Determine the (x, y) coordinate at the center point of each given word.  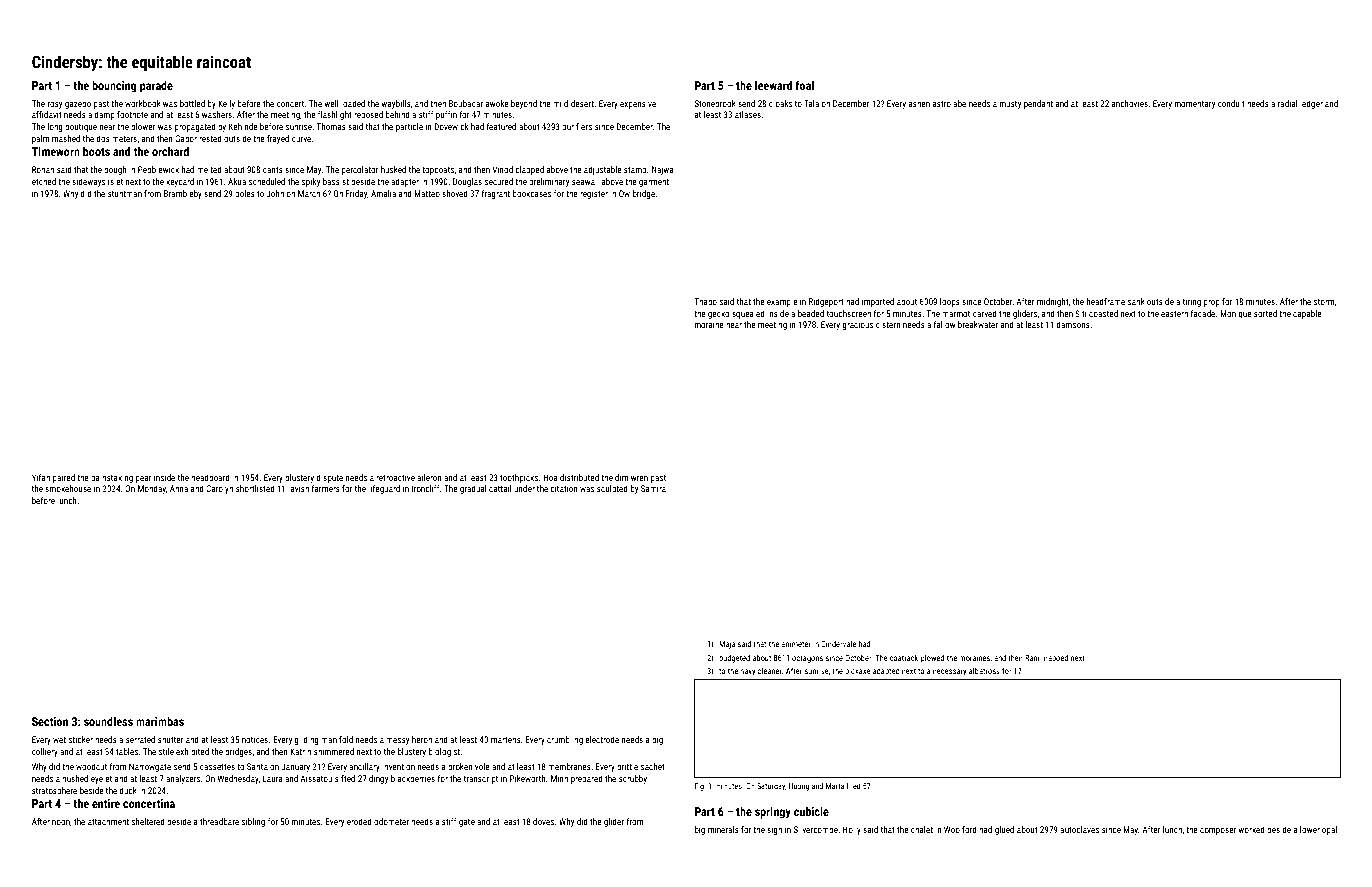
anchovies (1130, 103)
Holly (852, 830)
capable (1307, 314)
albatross (984, 671)
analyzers (183, 779)
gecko (719, 314)
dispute (329, 478)
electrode (602, 739)
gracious (857, 325)
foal (804, 85)
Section (50, 721)
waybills (396, 104)
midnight (1053, 302)
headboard (210, 477)
